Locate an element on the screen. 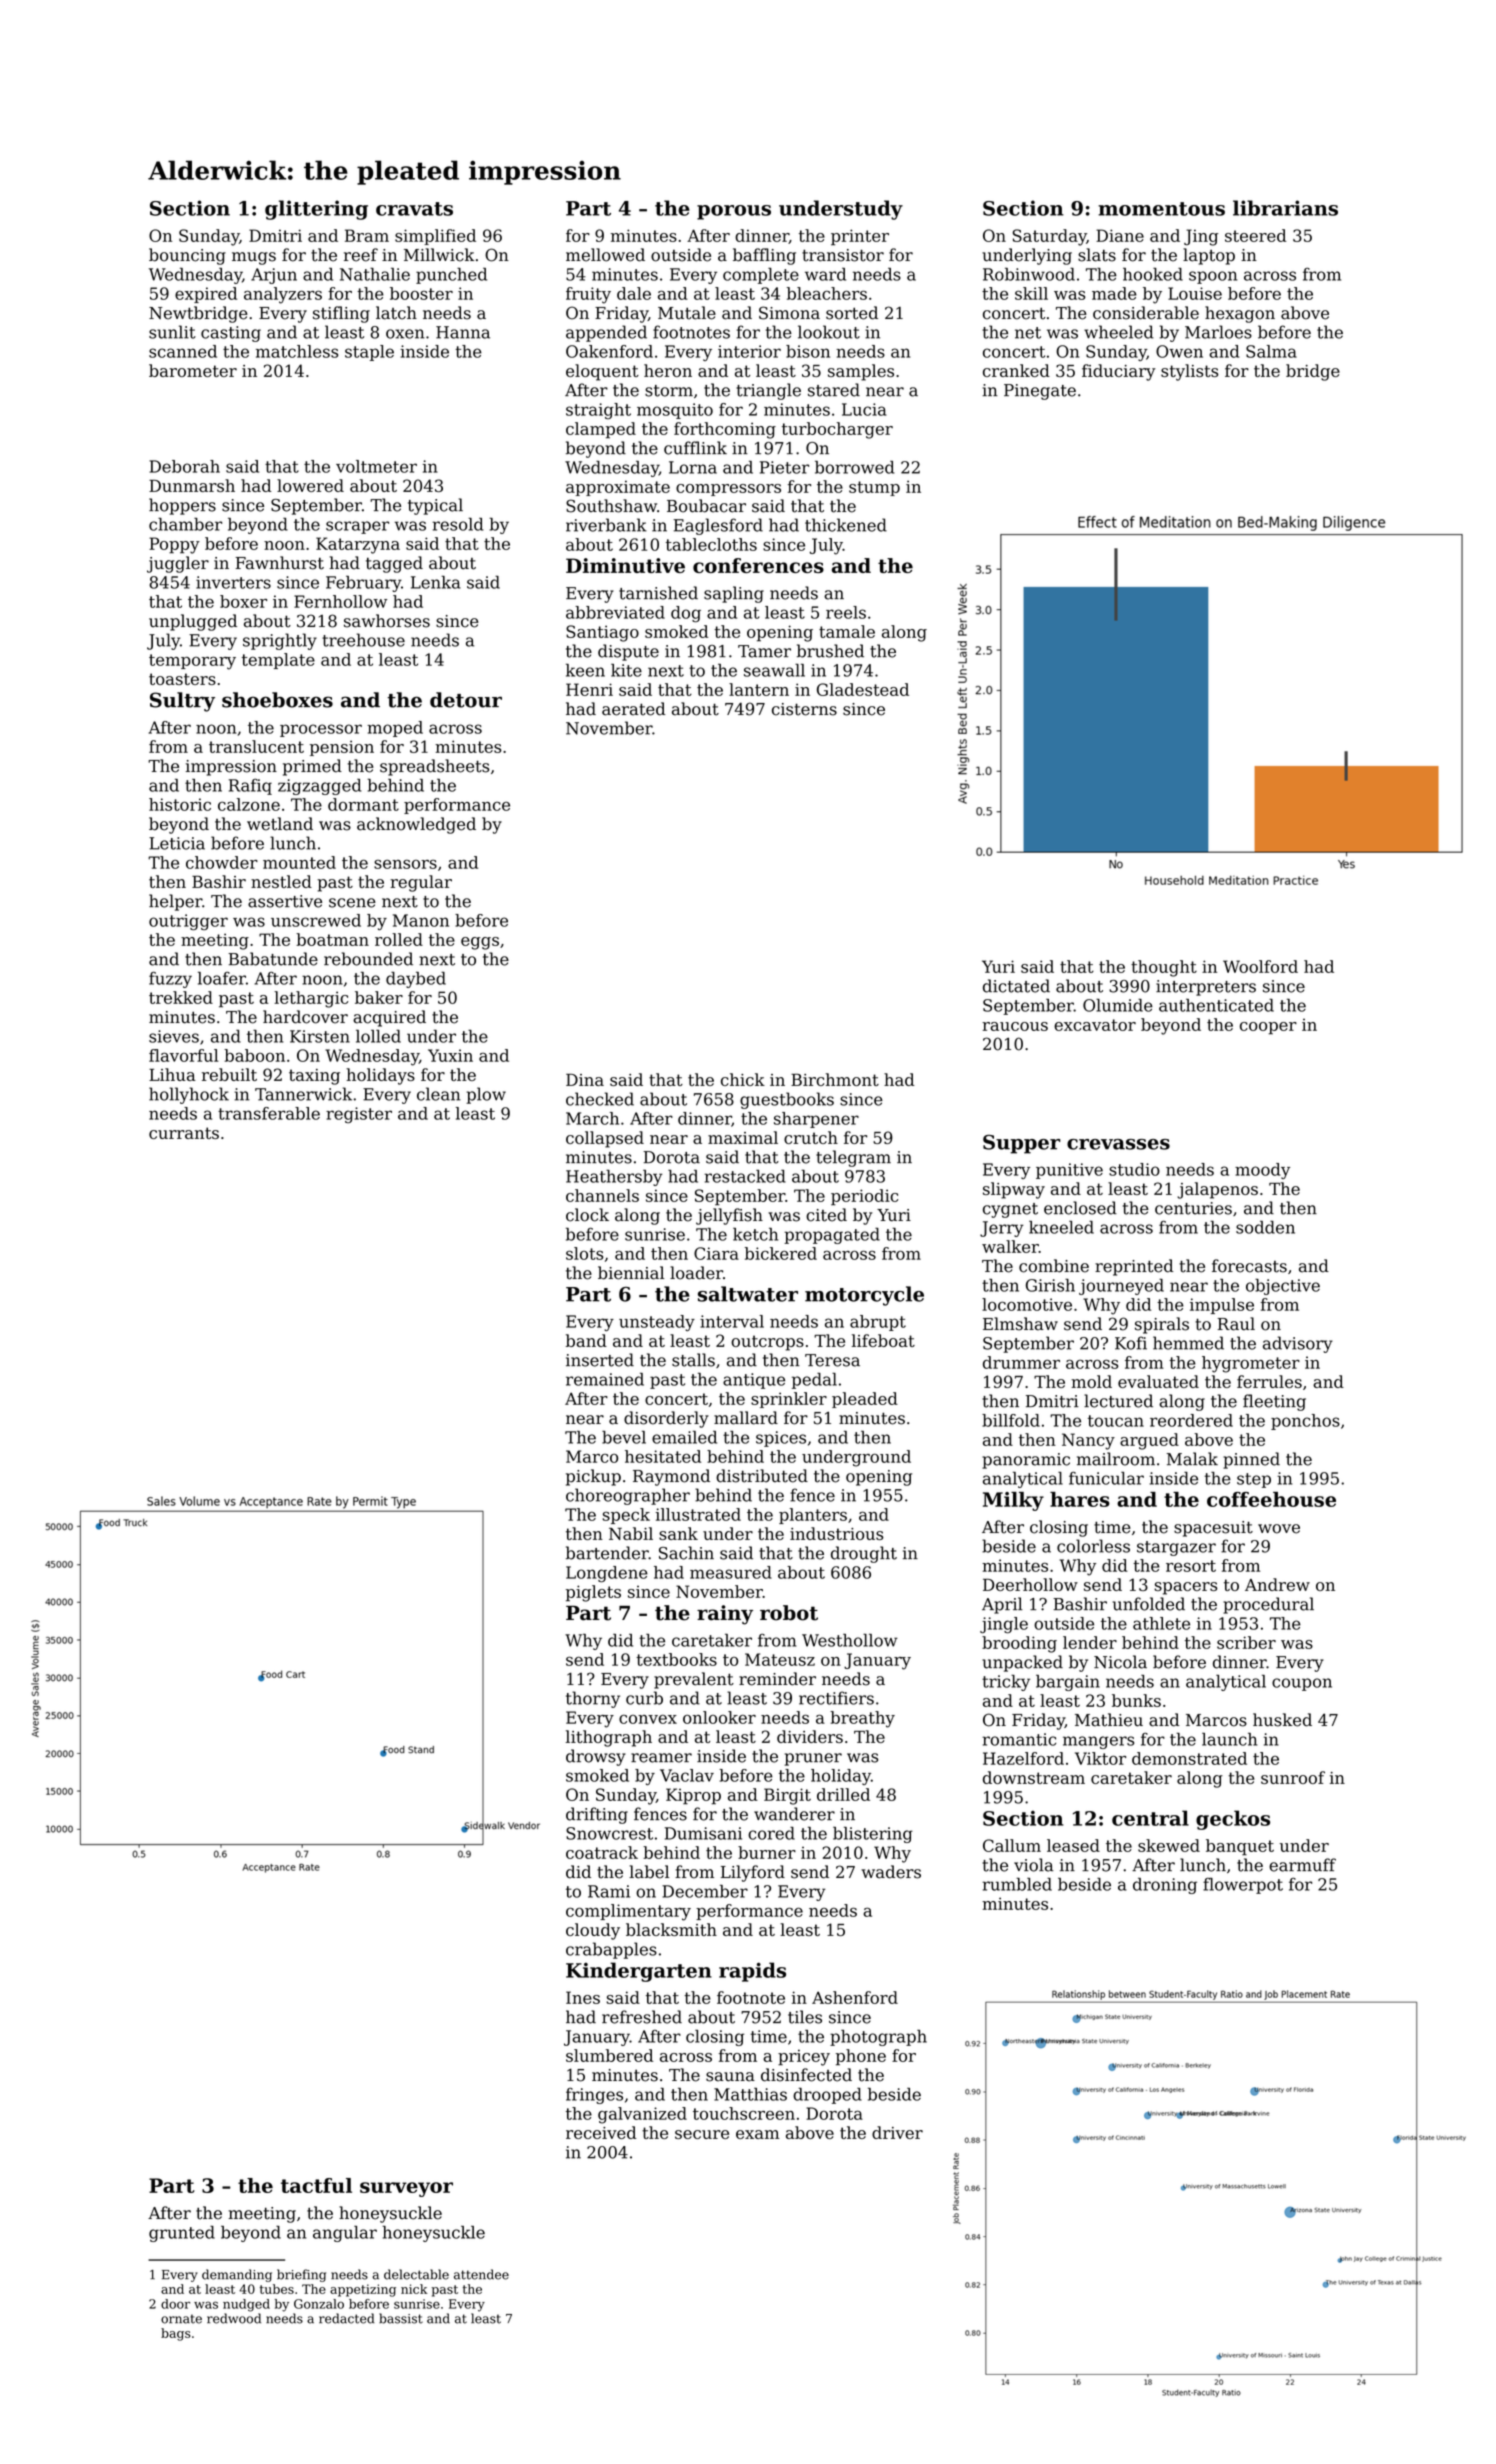 Image resolution: width=1496 pixels, height=2464 pixels. currants is located at coordinates (184, 1133).
